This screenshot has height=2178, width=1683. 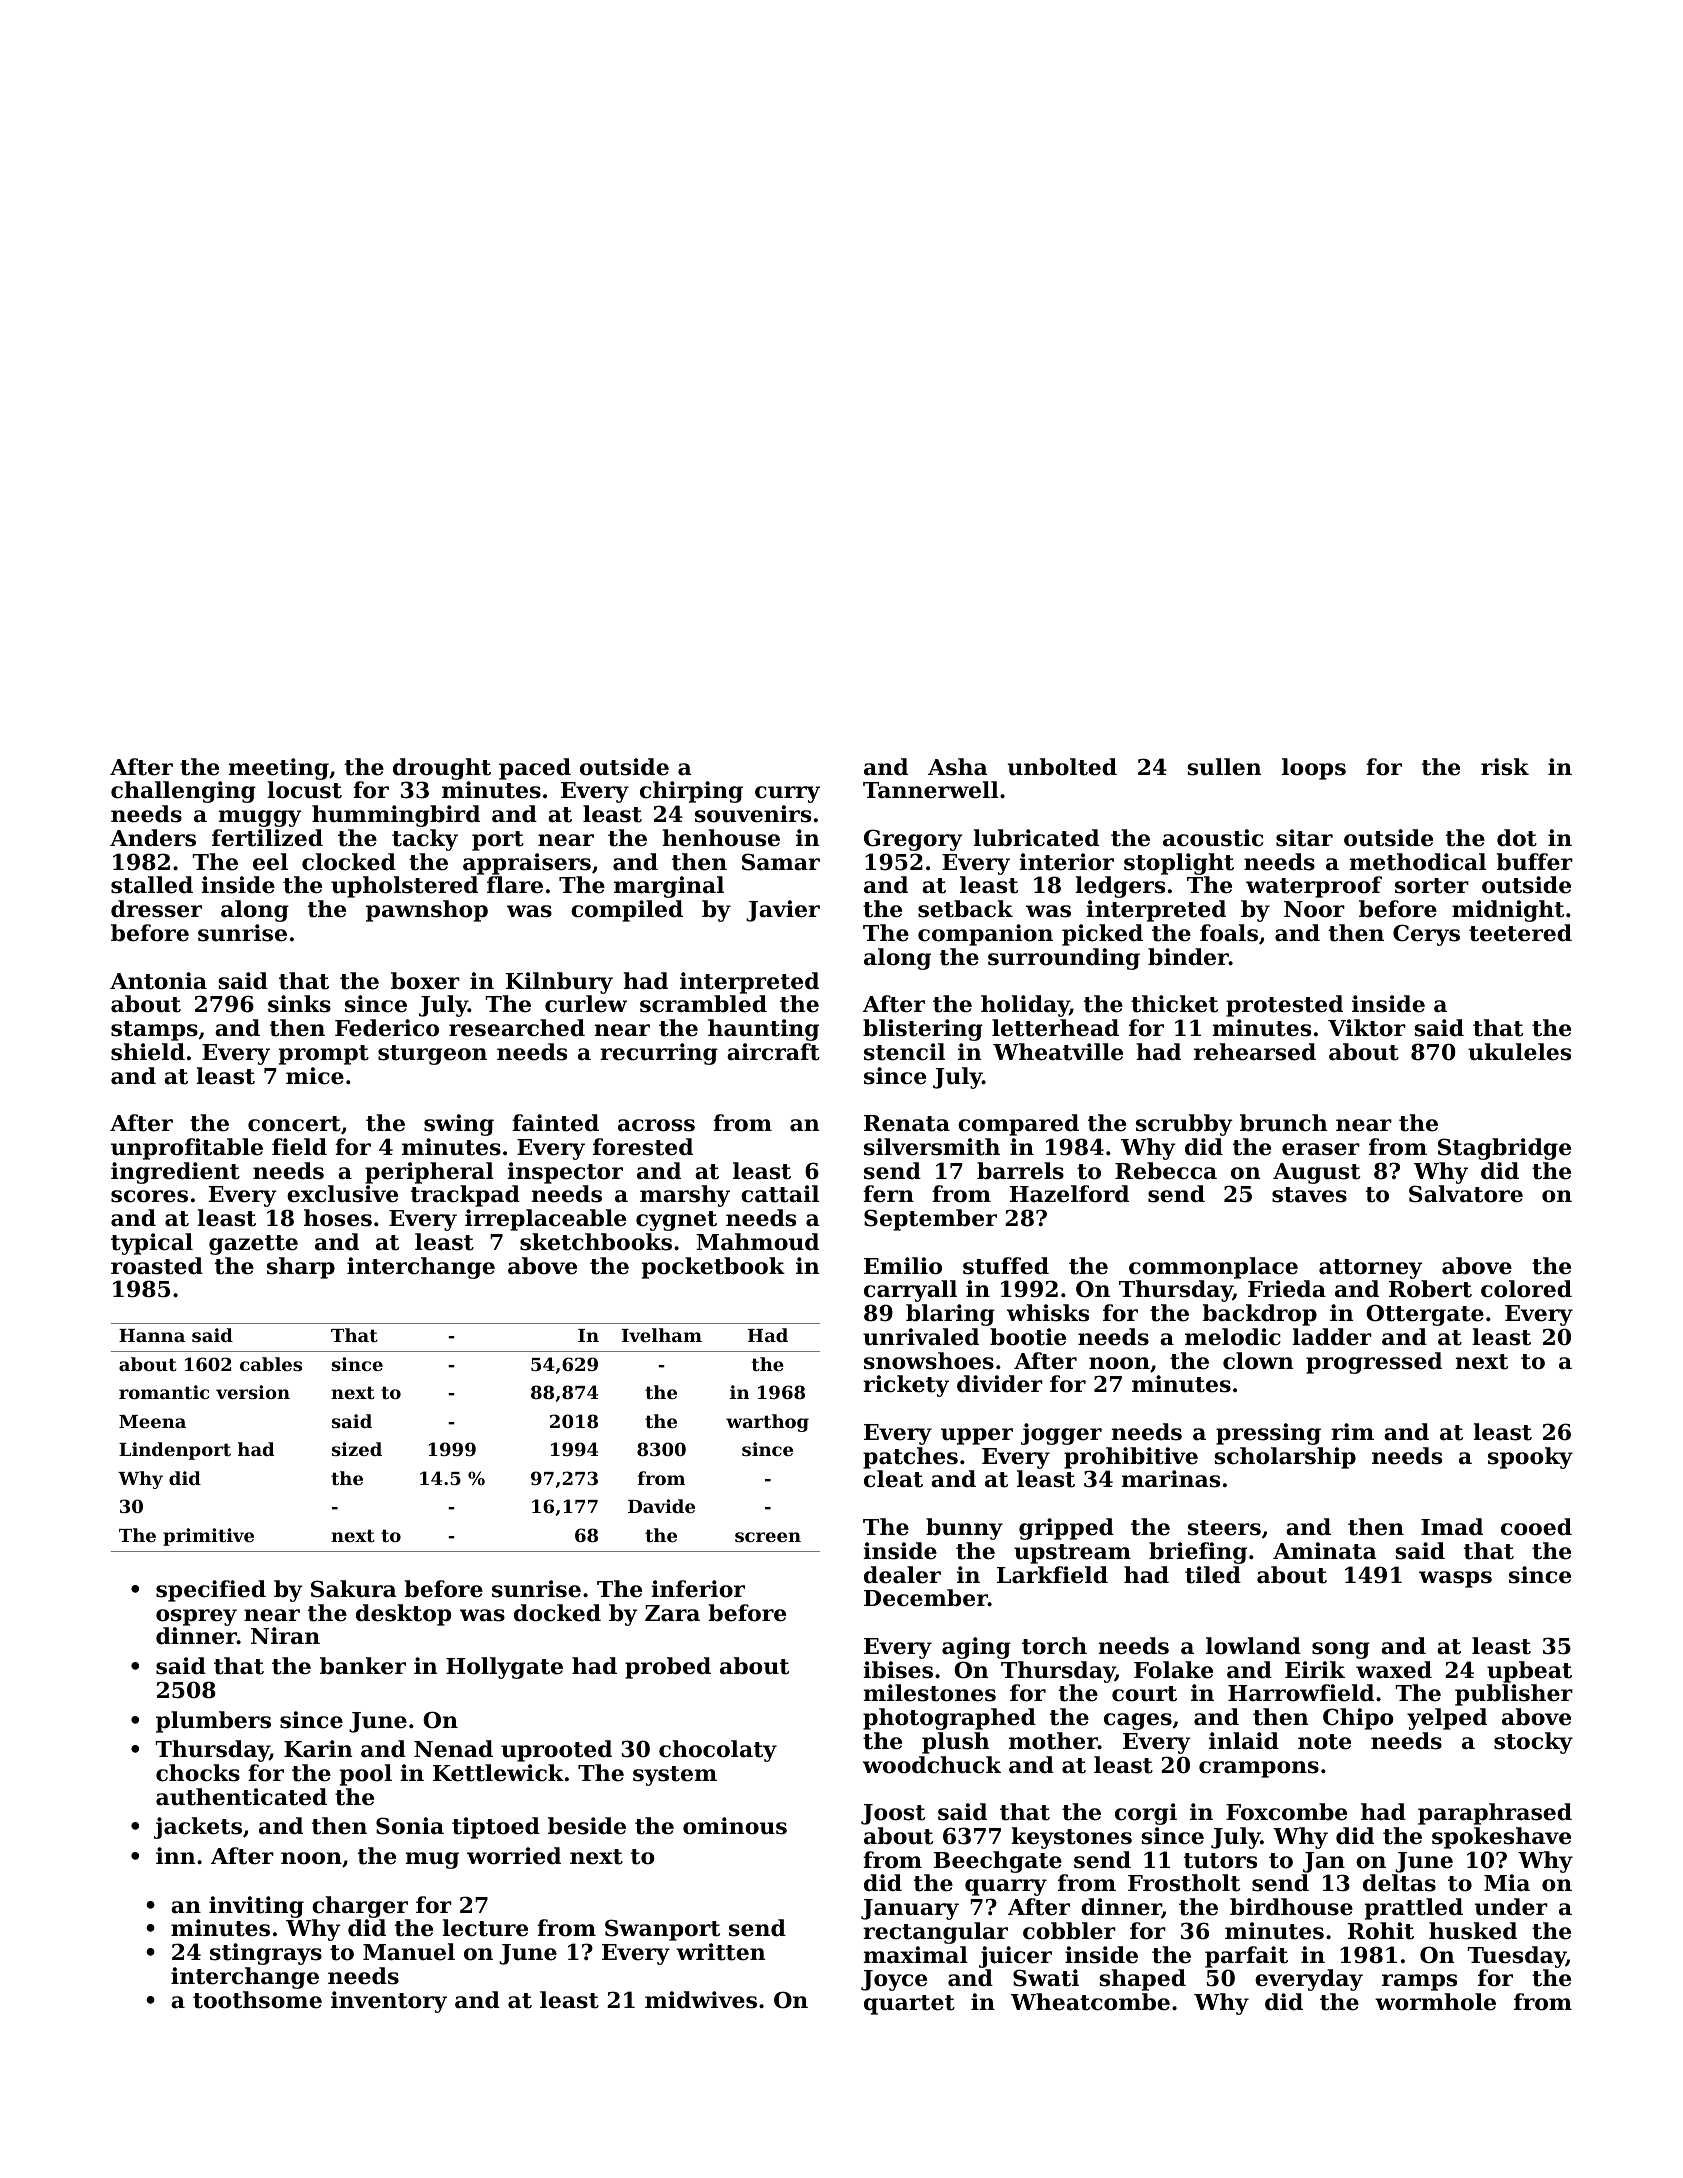 What do you see at coordinates (661, 1506) in the screenshot?
I see `Davide` at bounding box center [661, 1506].
